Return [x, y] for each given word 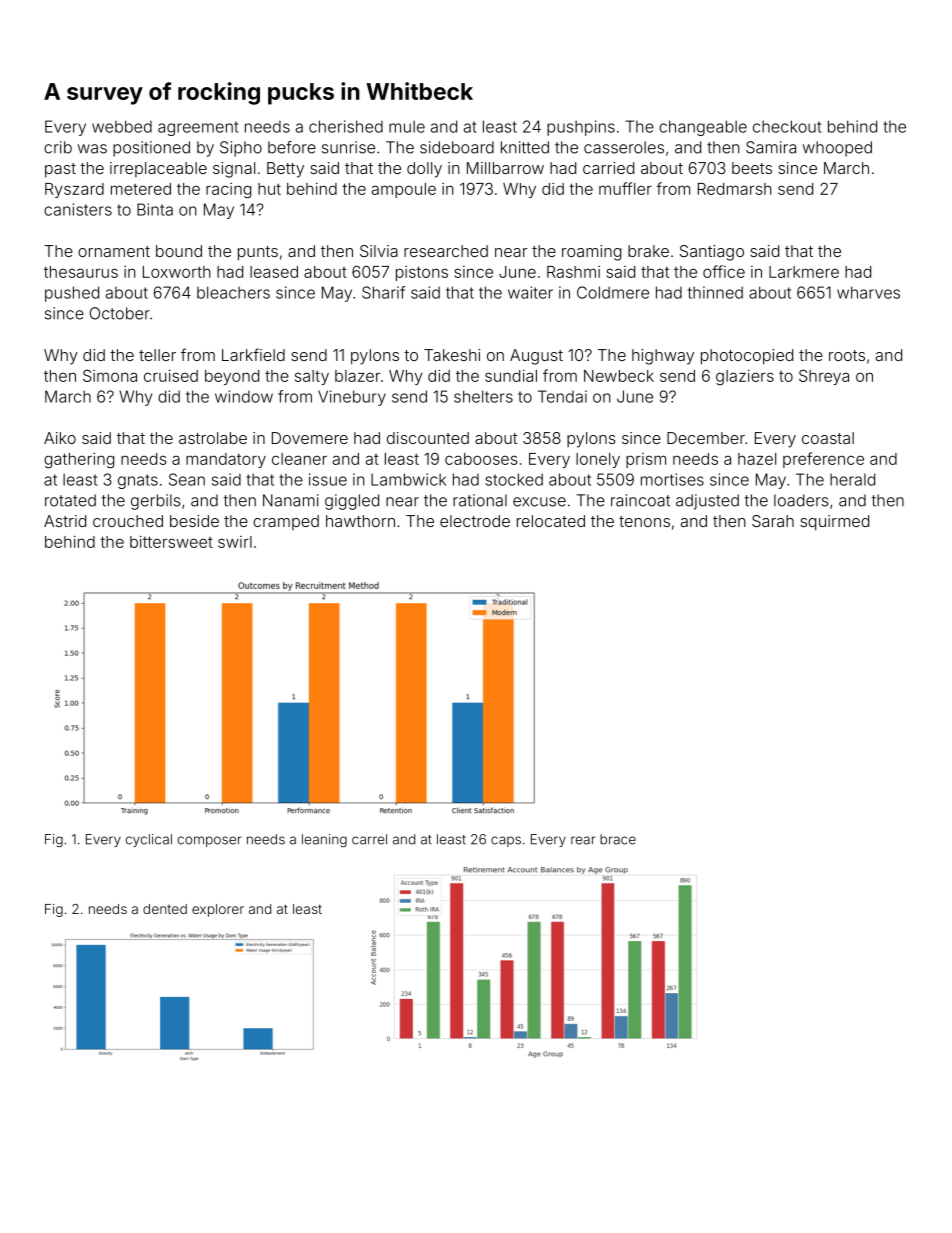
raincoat [640, 500]
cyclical [149, 840]
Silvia [379, 251]
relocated [551, 521]
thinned [715, 292]
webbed [122, 126]
